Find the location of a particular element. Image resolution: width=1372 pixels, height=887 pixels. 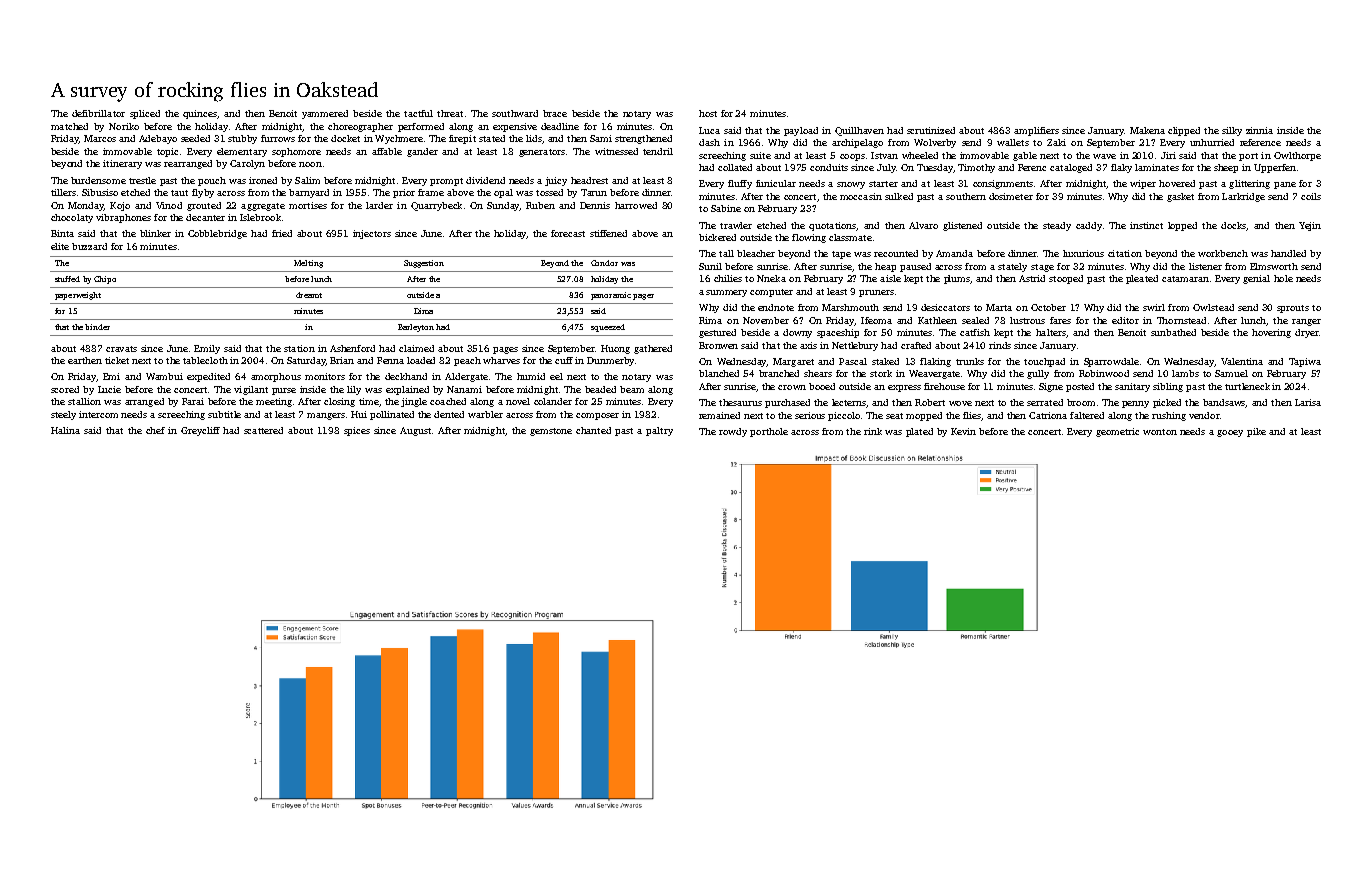

gemstone is located at coordinates (551, 432).
